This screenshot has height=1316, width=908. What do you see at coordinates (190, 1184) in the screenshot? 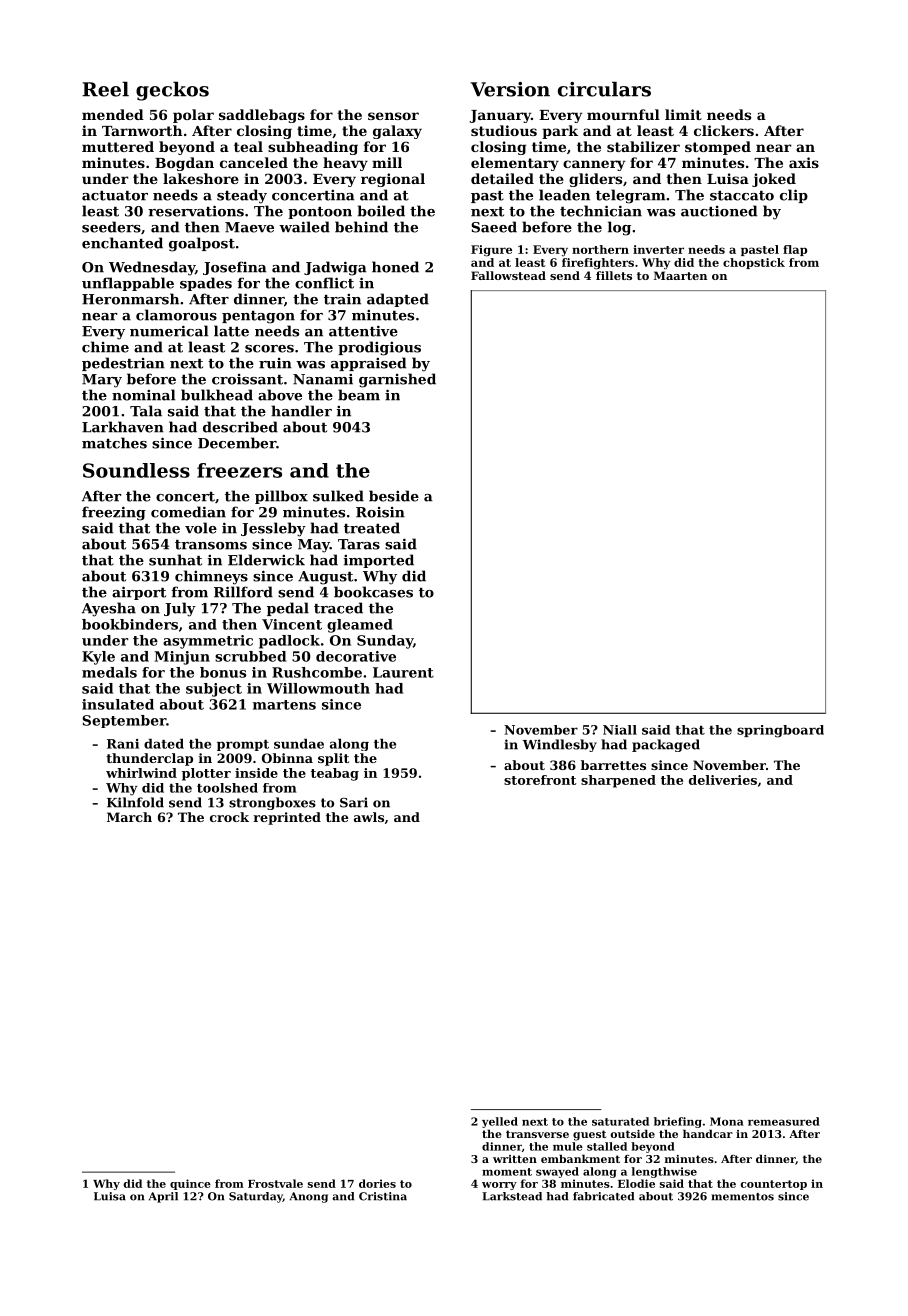
I see `quince` at bounding box center [190, 1184].
